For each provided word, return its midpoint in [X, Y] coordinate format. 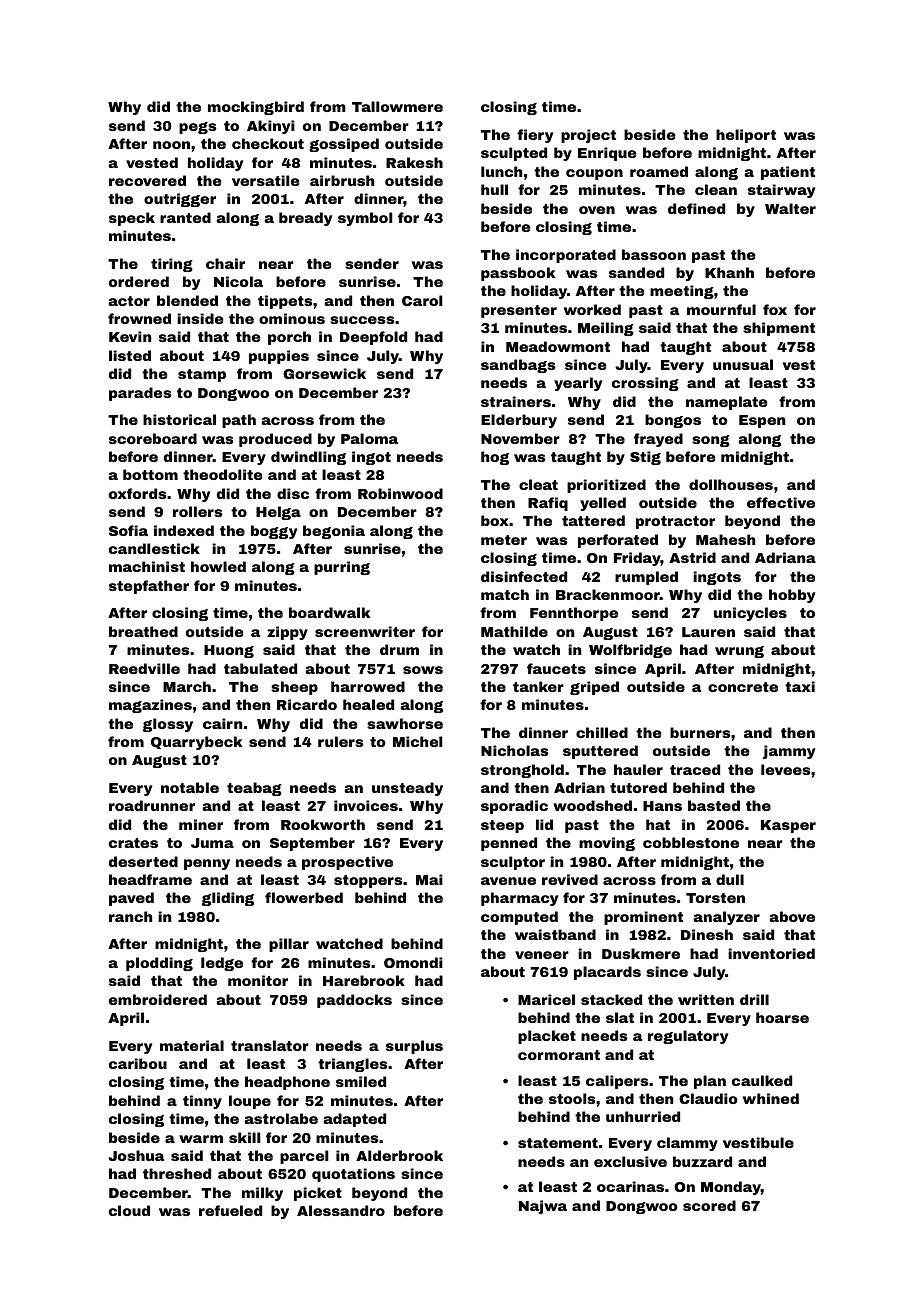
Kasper [788, 826]
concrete [743, 687]
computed [519, 918]
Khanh [729, 272]
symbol [365, 219]
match [505, 594]
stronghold [522, 771]
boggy [274, 532]
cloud [129, 1210]
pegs [197, 128]
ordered [139, 281]
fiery [535, 136]
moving [607, 844]
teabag [254, 789]
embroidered [158, 999]
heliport [746, 136]
